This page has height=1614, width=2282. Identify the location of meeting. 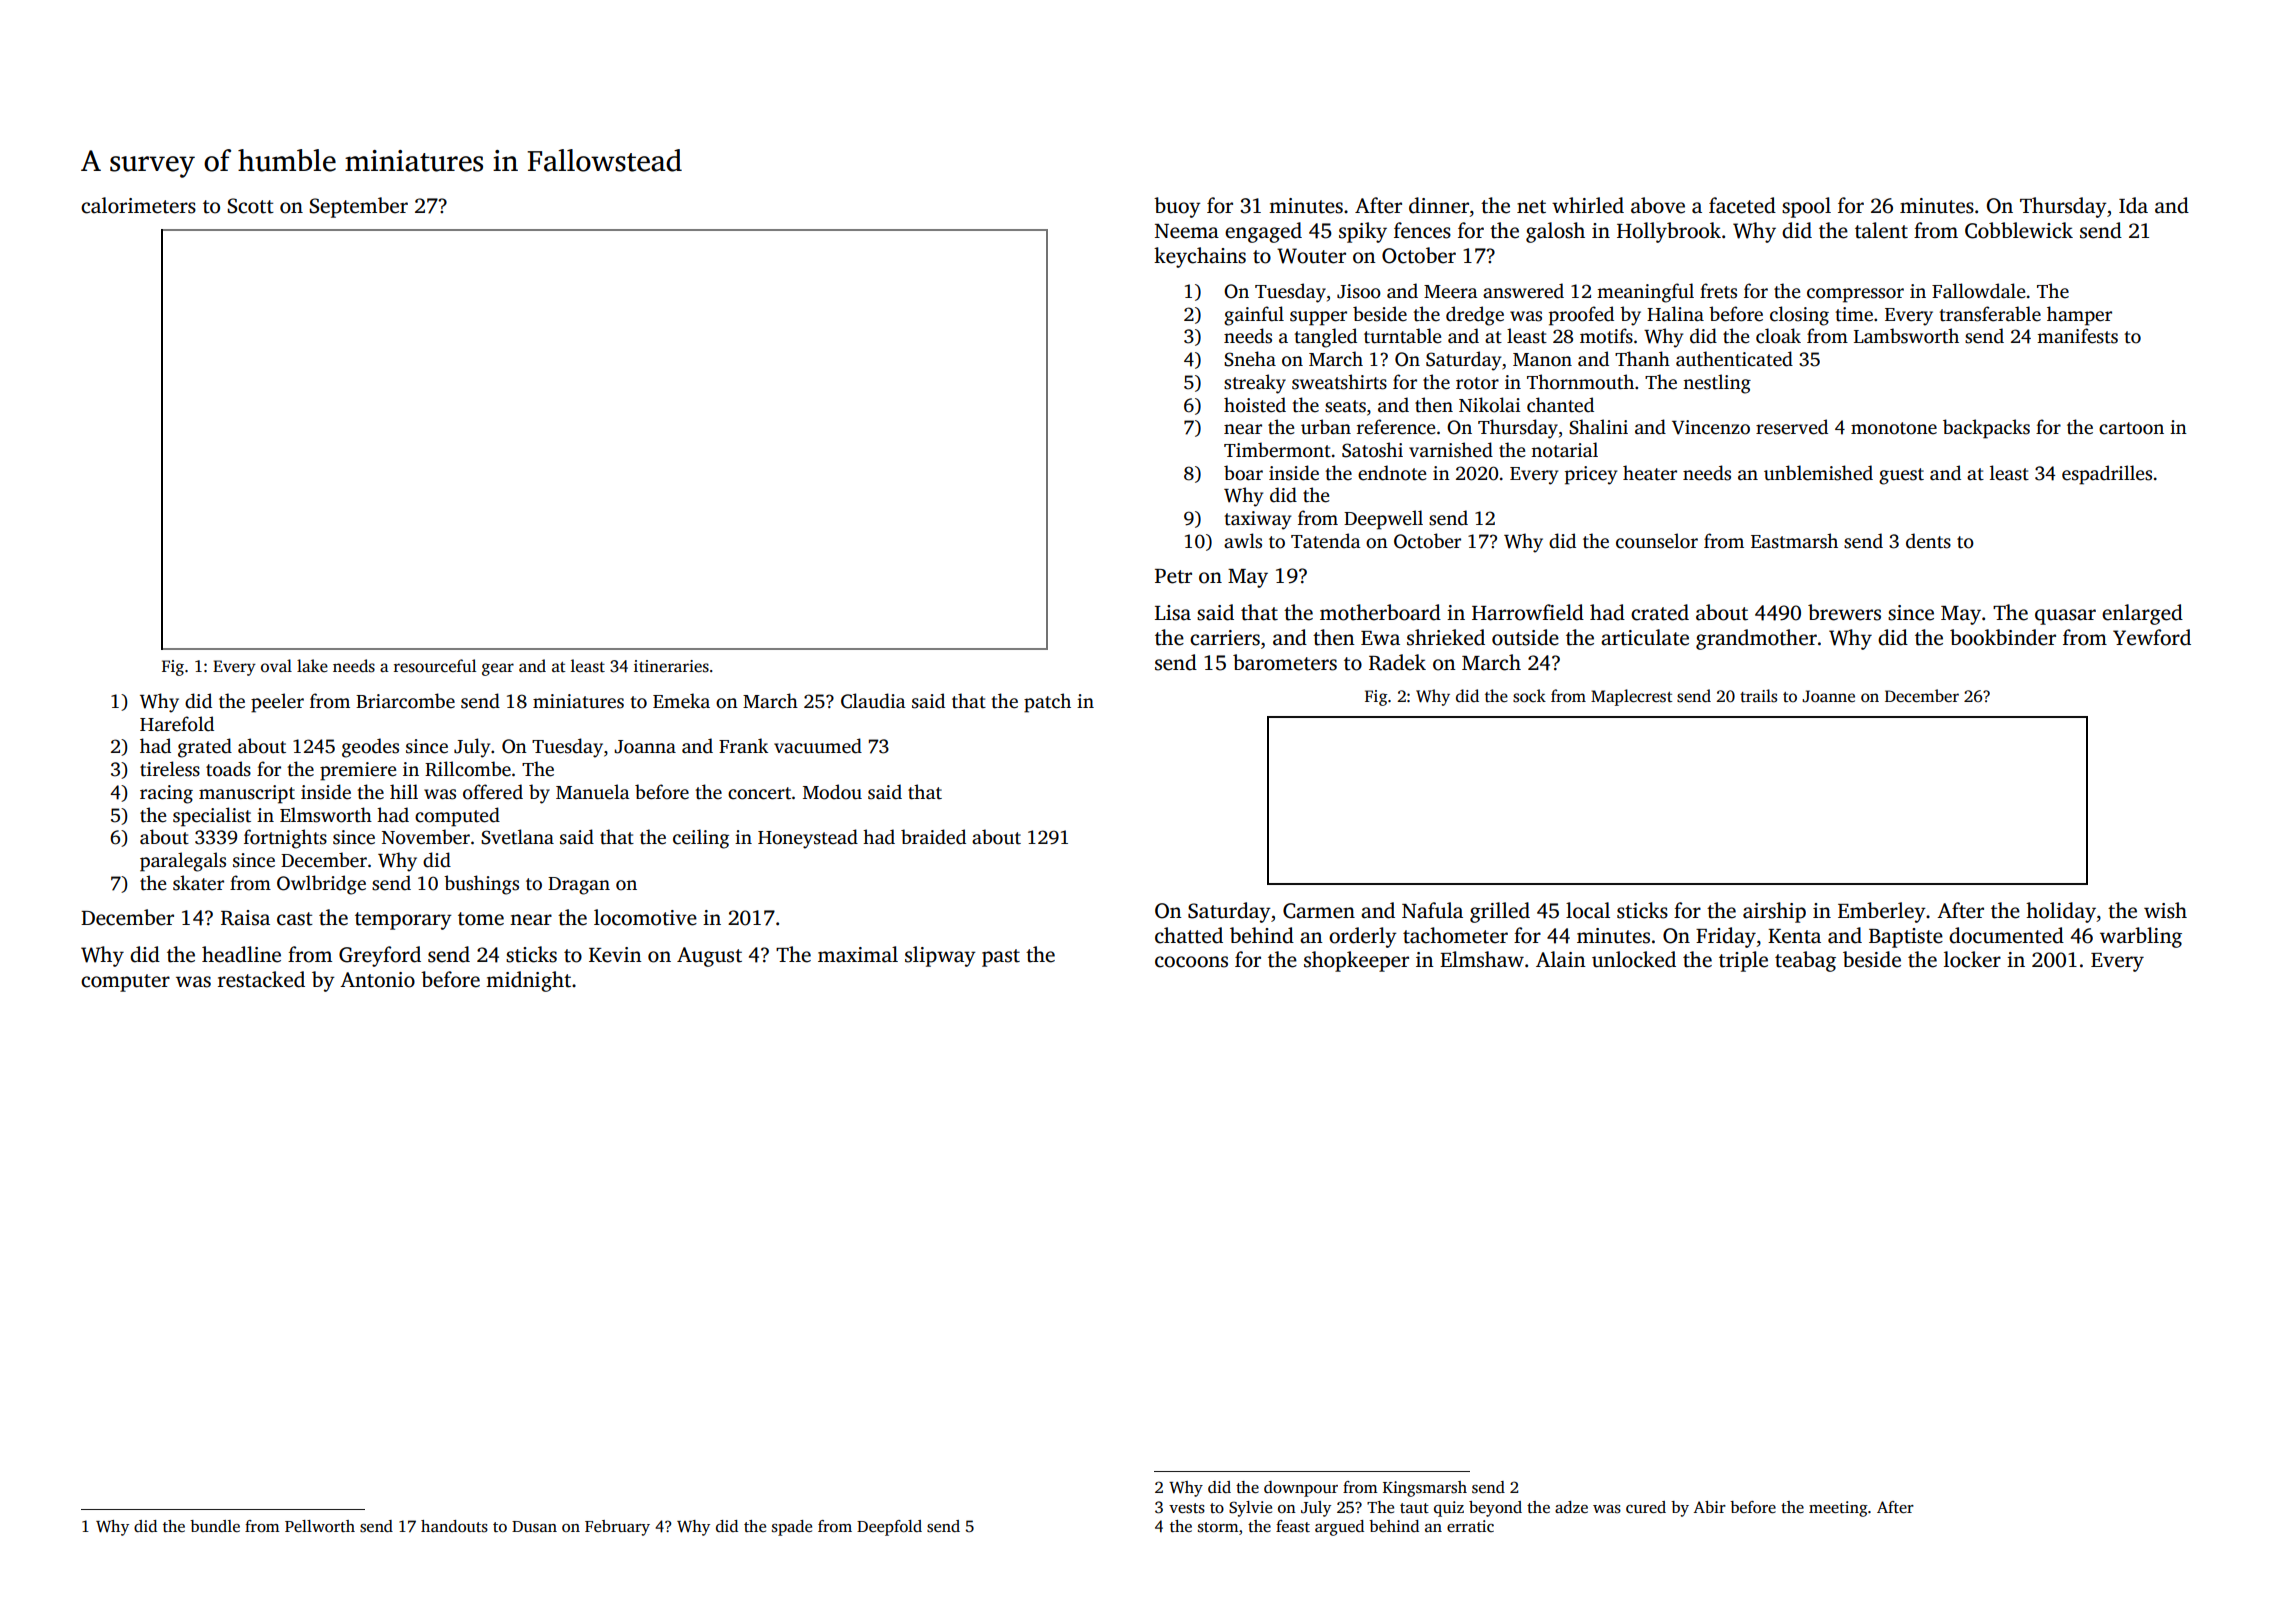
(1838, 1509).
